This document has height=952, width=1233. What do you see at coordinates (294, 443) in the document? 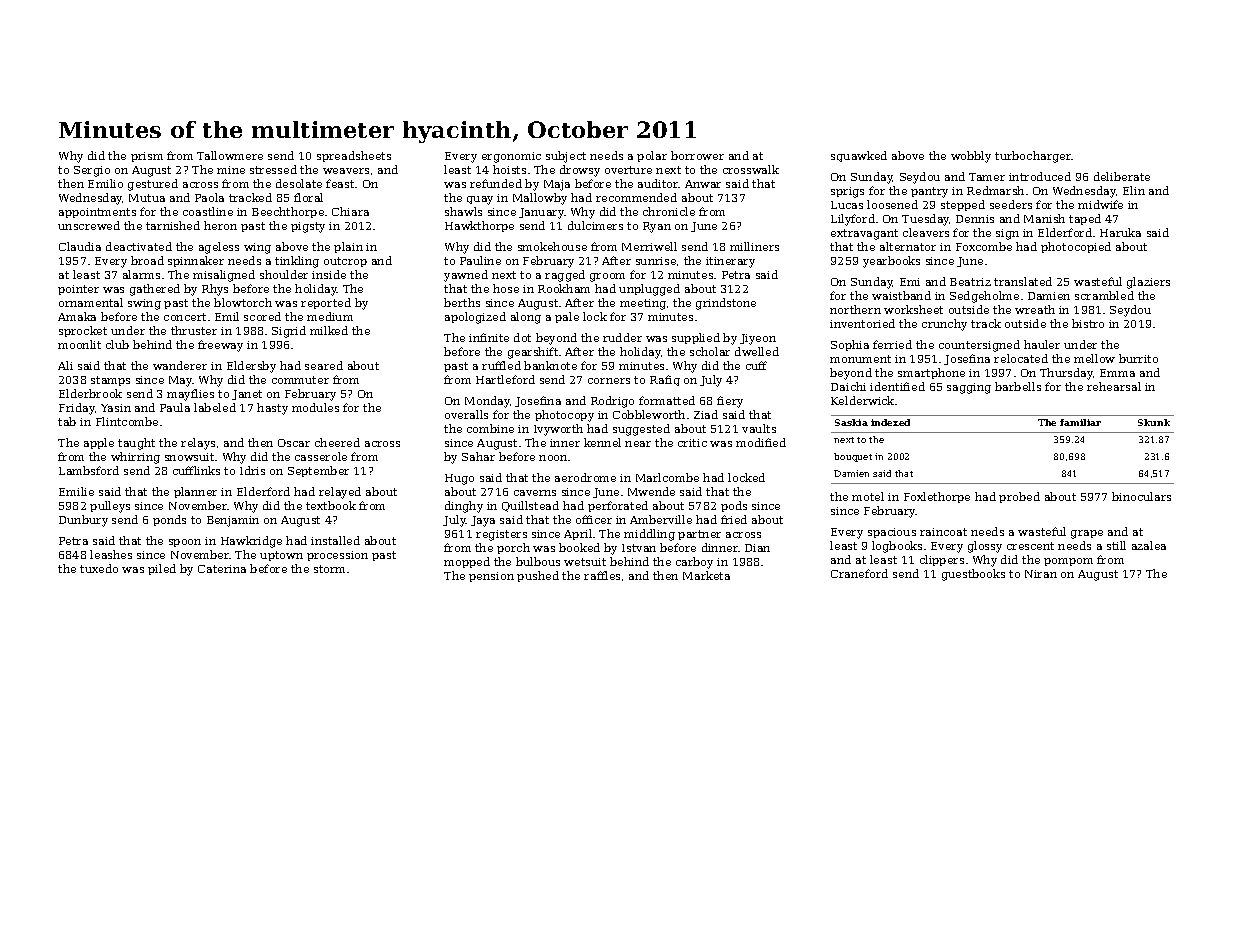
I see `Oscar` at bounding box center [294, 443].
